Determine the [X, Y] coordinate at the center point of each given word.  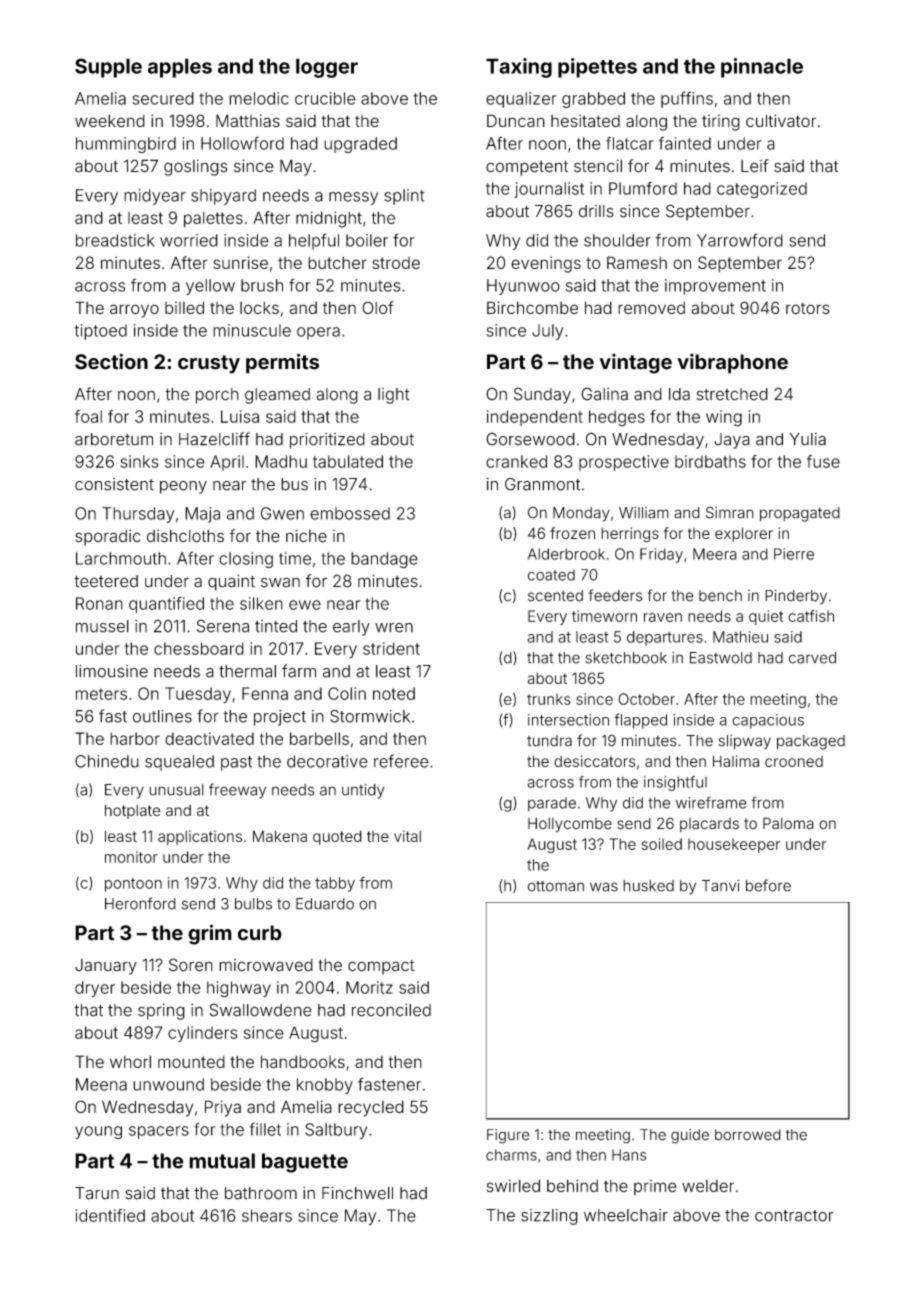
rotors [808, 308]
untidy [363, 791]
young [98, 1132]
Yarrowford [740, 240]
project [280, 718]
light [394, 396]
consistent [114, 484]
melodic [259, 98]
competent [527, 168]
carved [812, 658]
